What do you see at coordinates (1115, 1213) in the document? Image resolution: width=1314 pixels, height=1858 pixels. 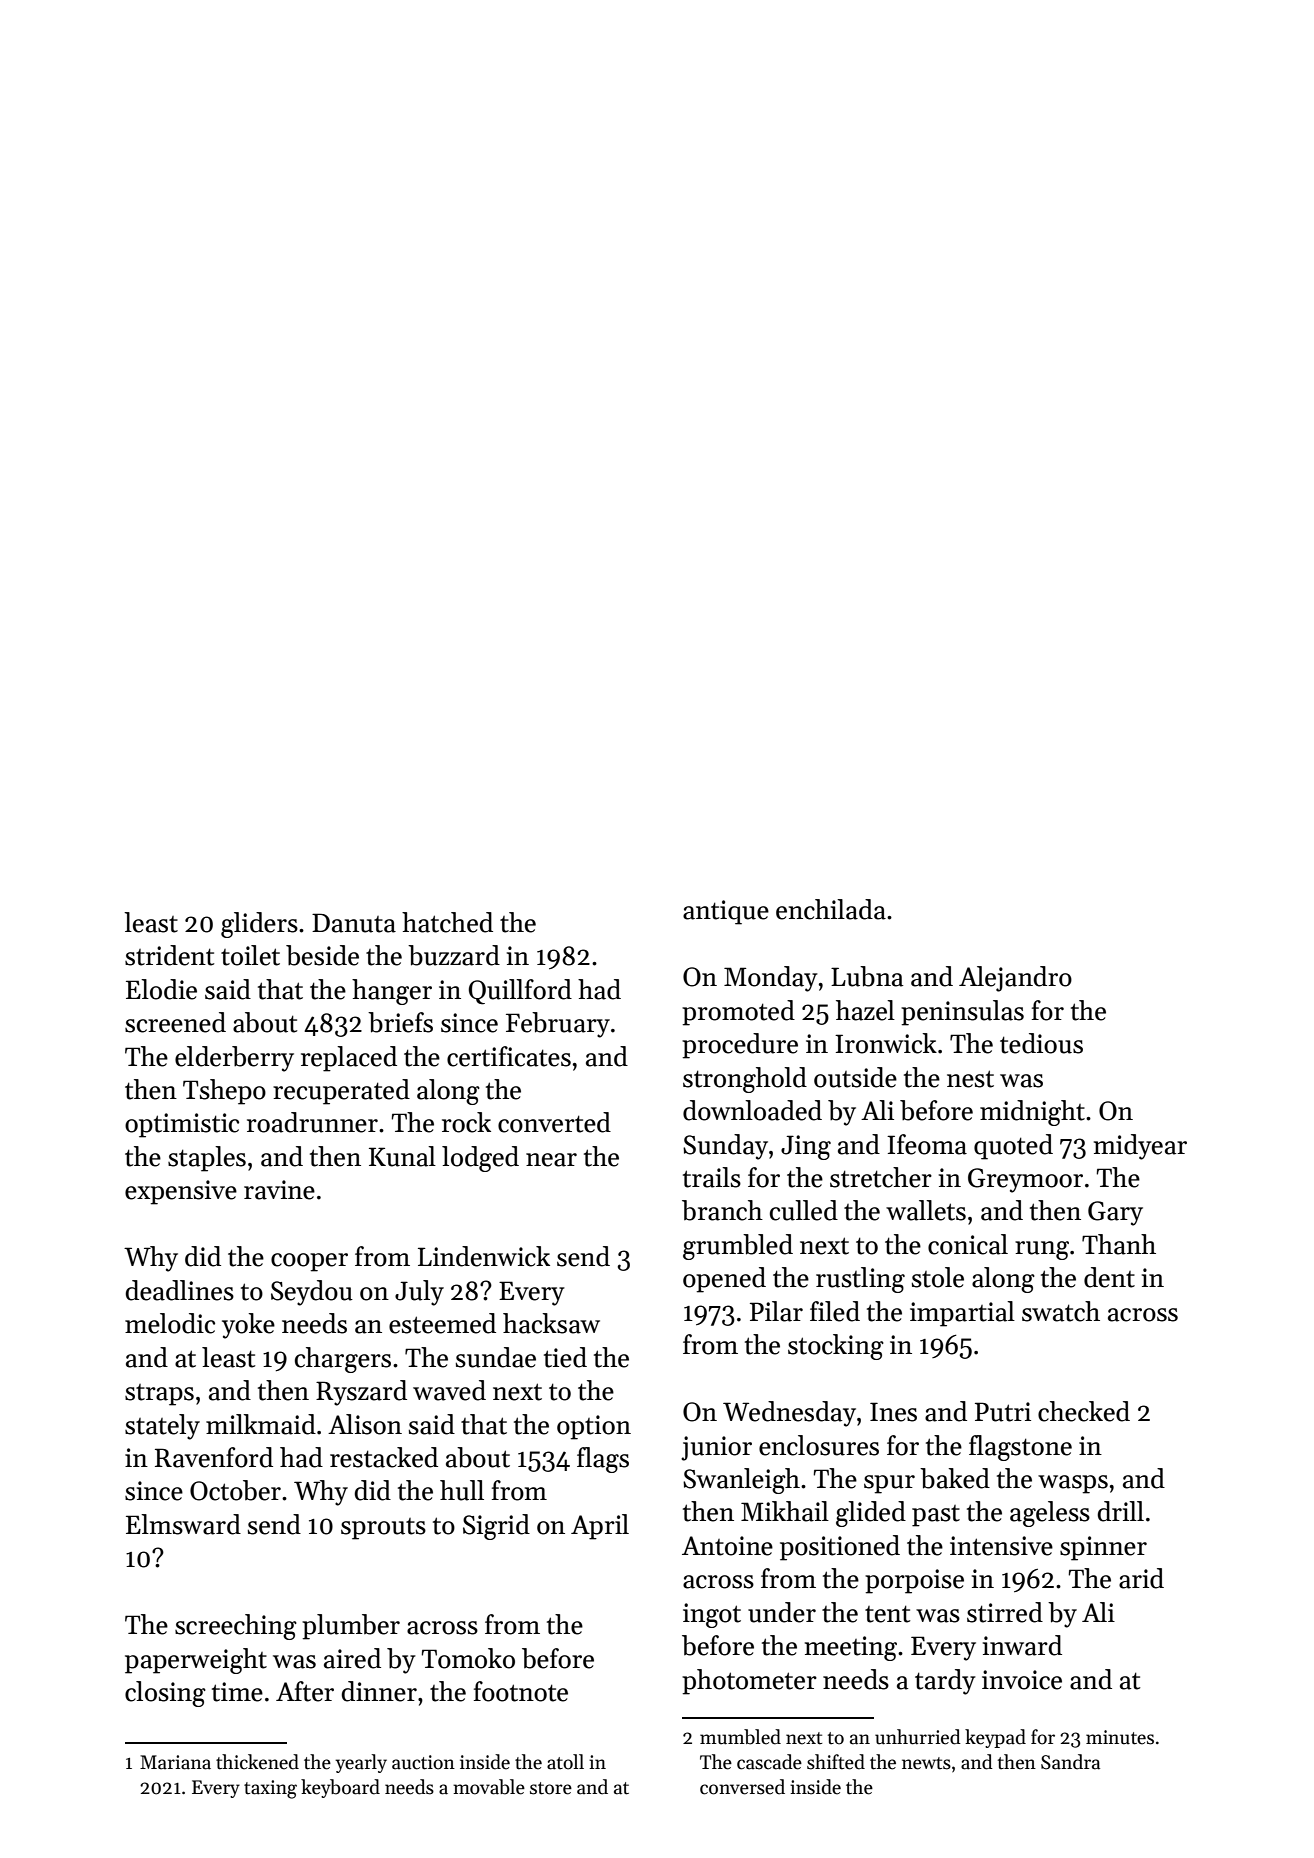 I see `Gary` at bounding box center [1115, 1213].
